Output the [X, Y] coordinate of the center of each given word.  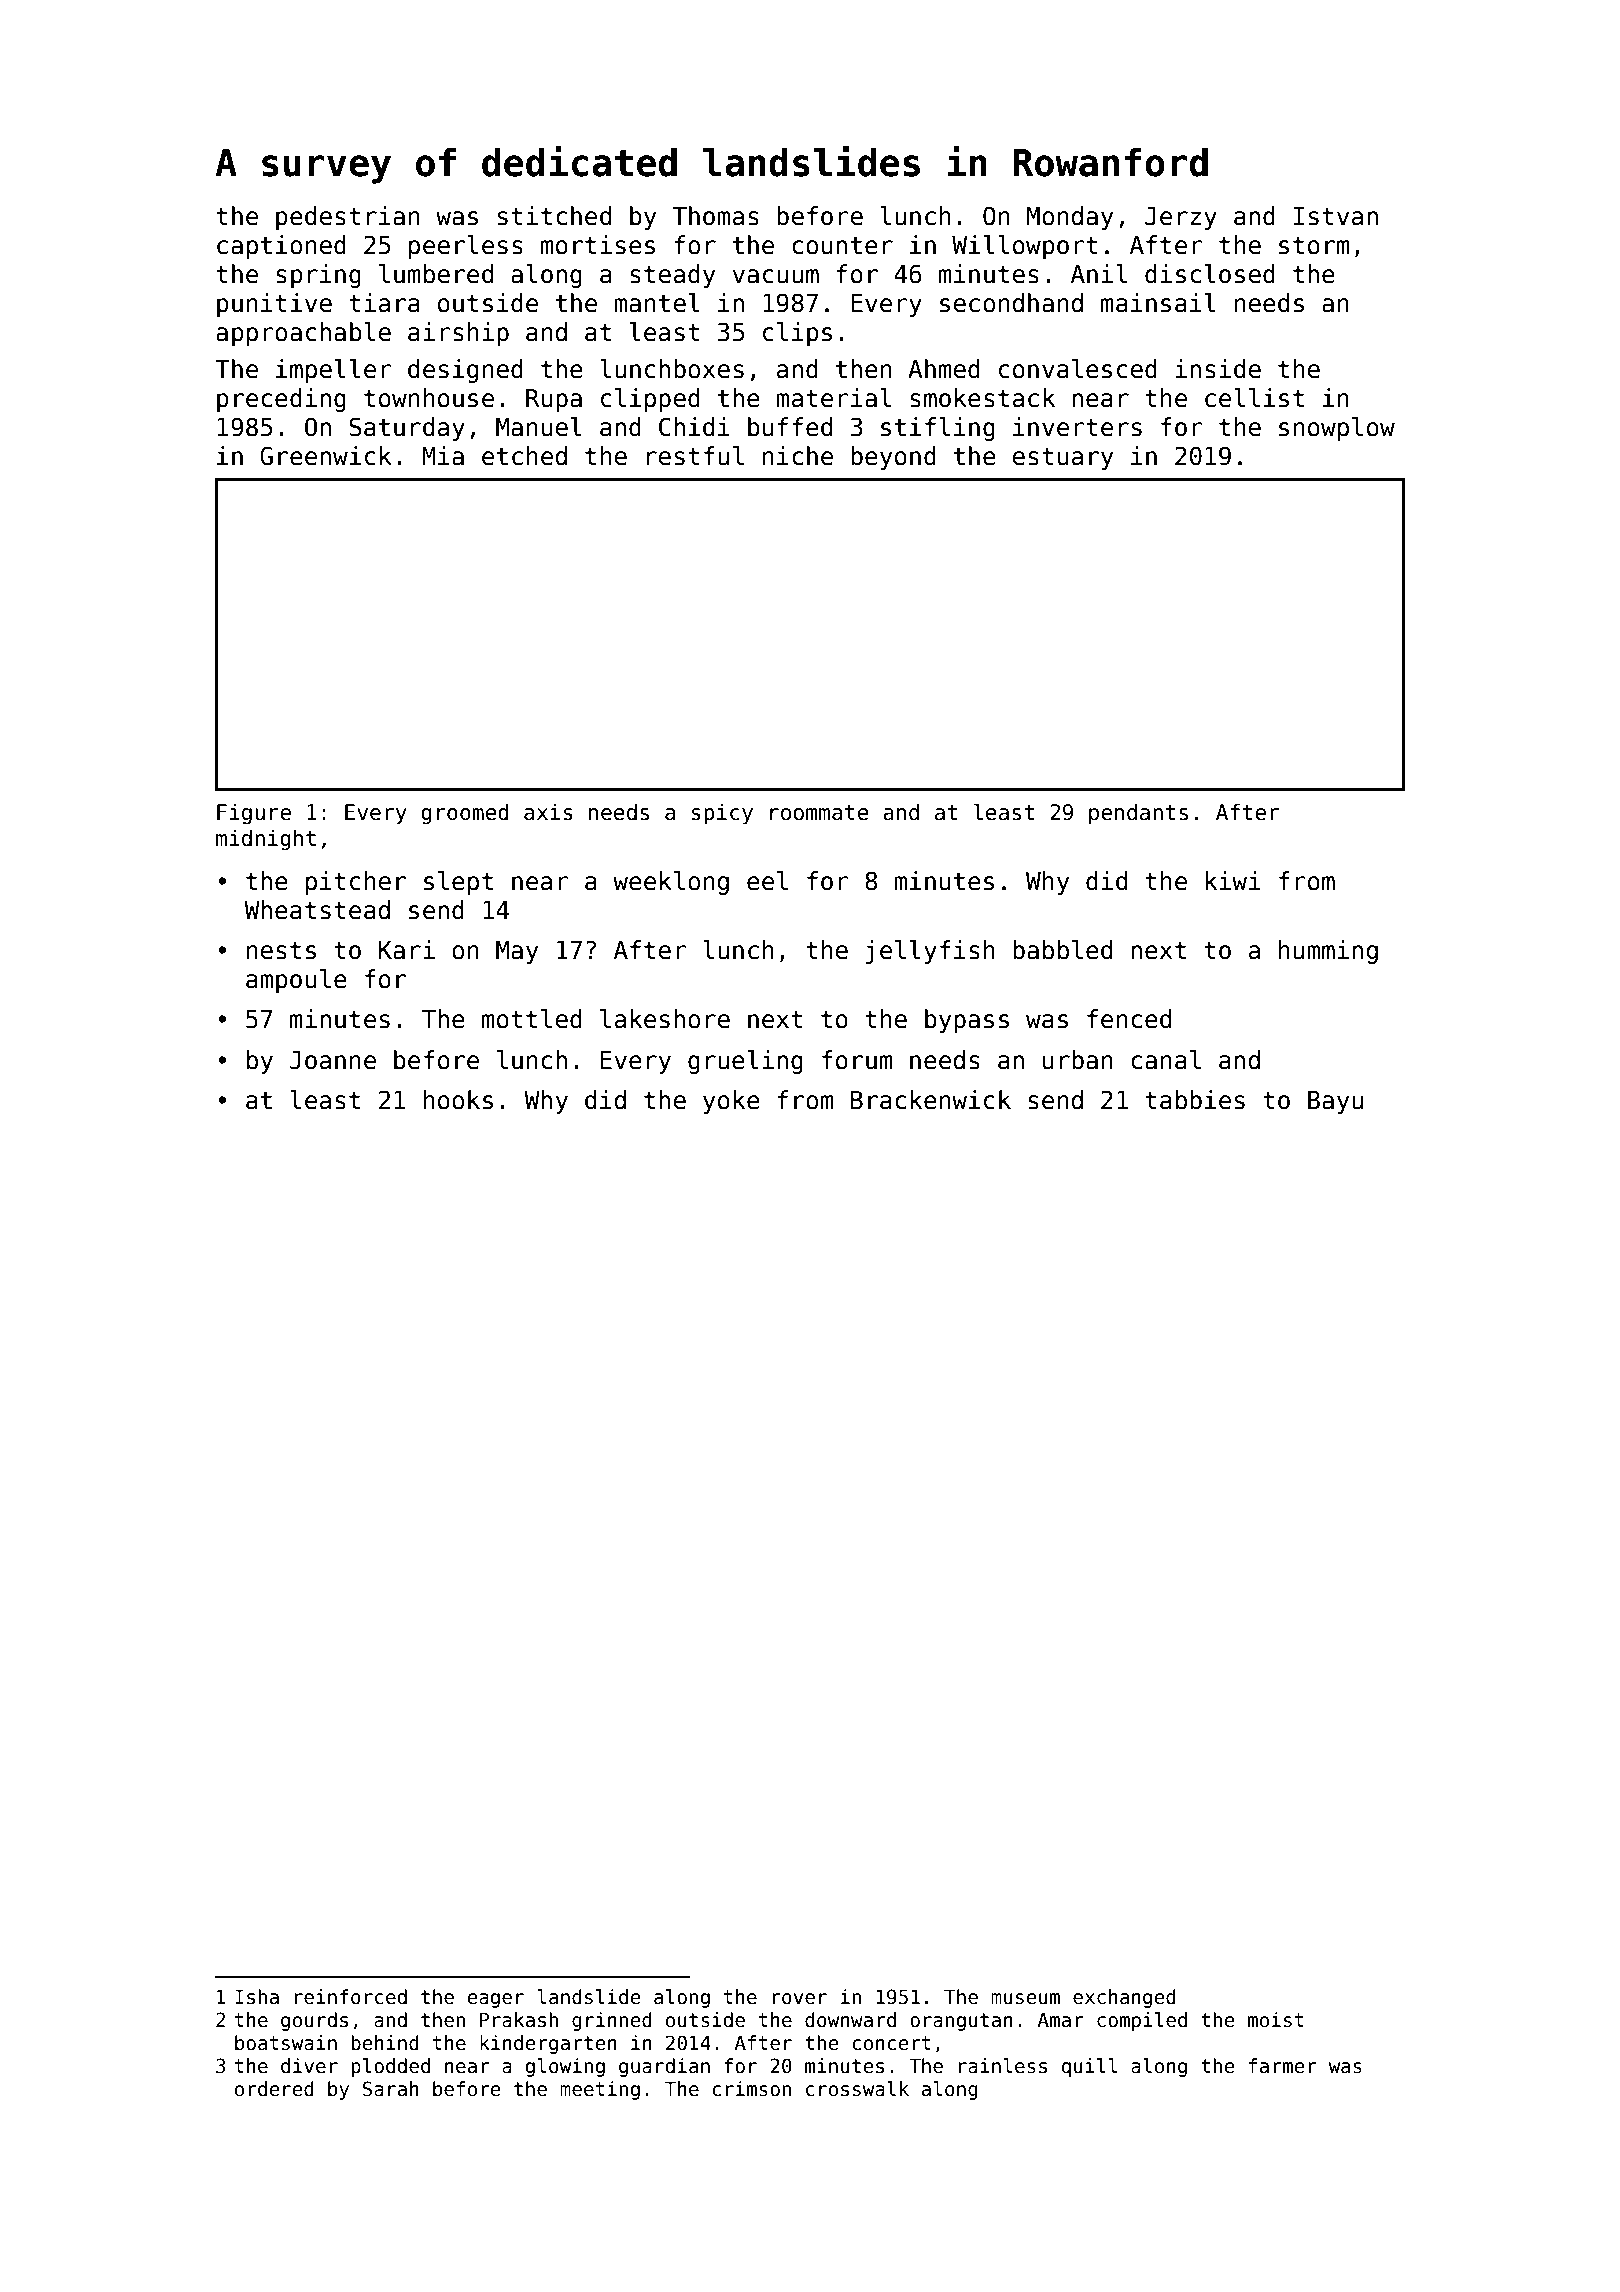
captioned [281, 247]
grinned [612, 2021]
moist [1276, 2020]
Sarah [391, 2089]
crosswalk [857, 2089]
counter [842, 245]
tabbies [1195, 1100]
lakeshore [665, 1019]
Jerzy [1181, 218]
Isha [257, 1997]
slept [458, 883]
